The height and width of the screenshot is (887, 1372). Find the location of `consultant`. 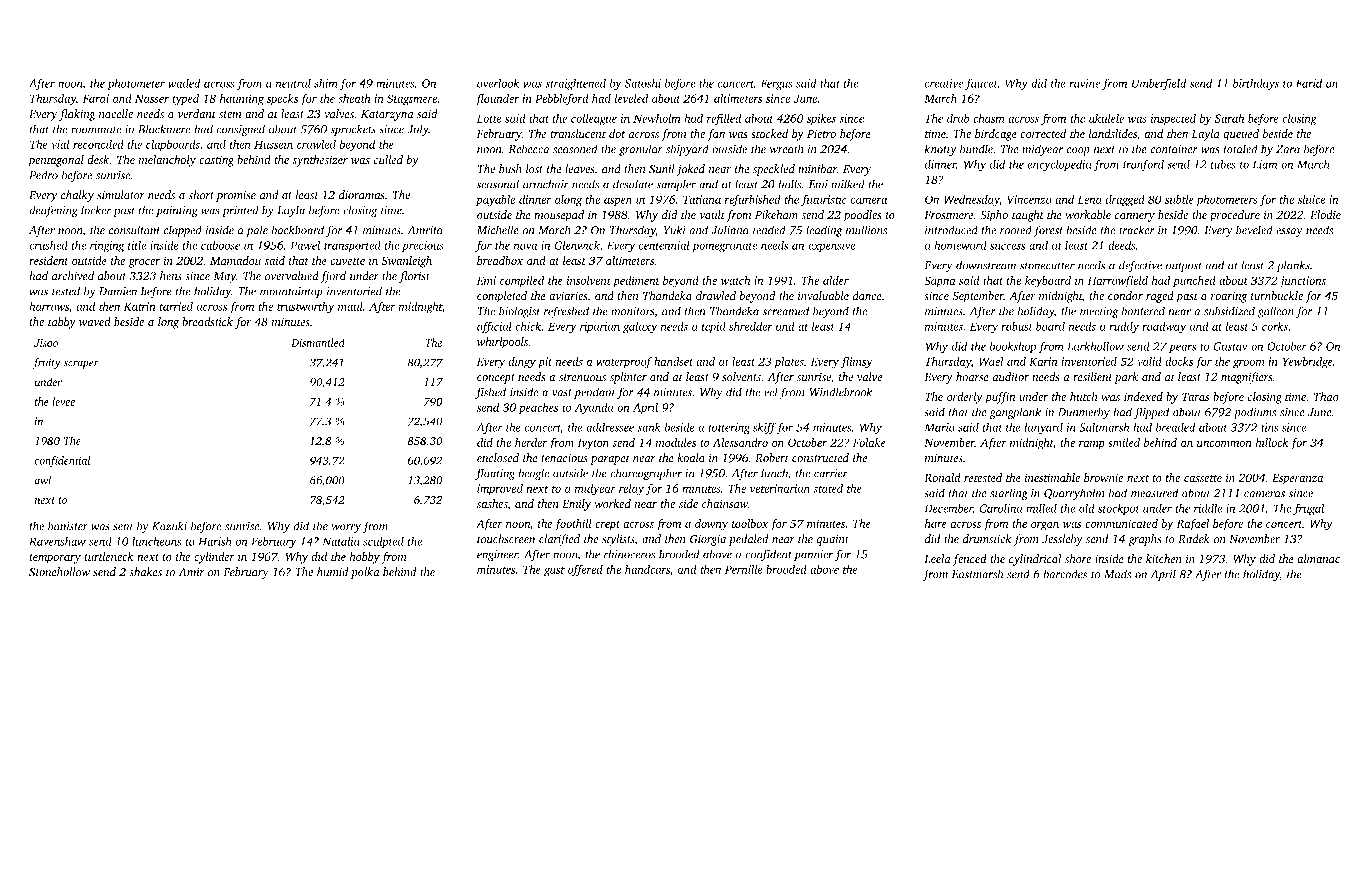

consultant is located at coordinates (134, 230).
